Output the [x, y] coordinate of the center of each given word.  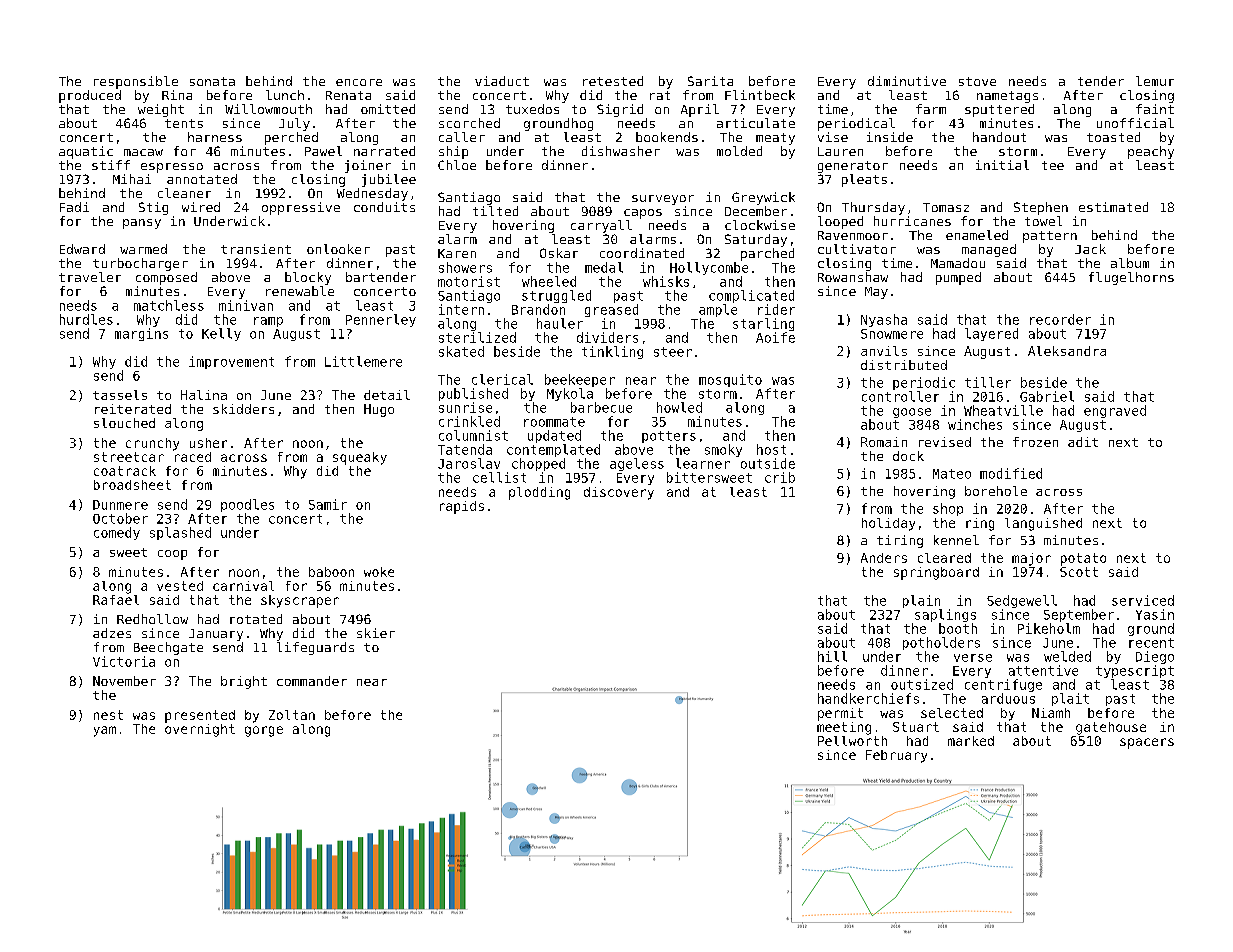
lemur [1155, 81]
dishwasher [621, 151]
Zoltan [292, 715]
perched [291, 138]
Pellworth [852, 741]
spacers [1147, 743]
